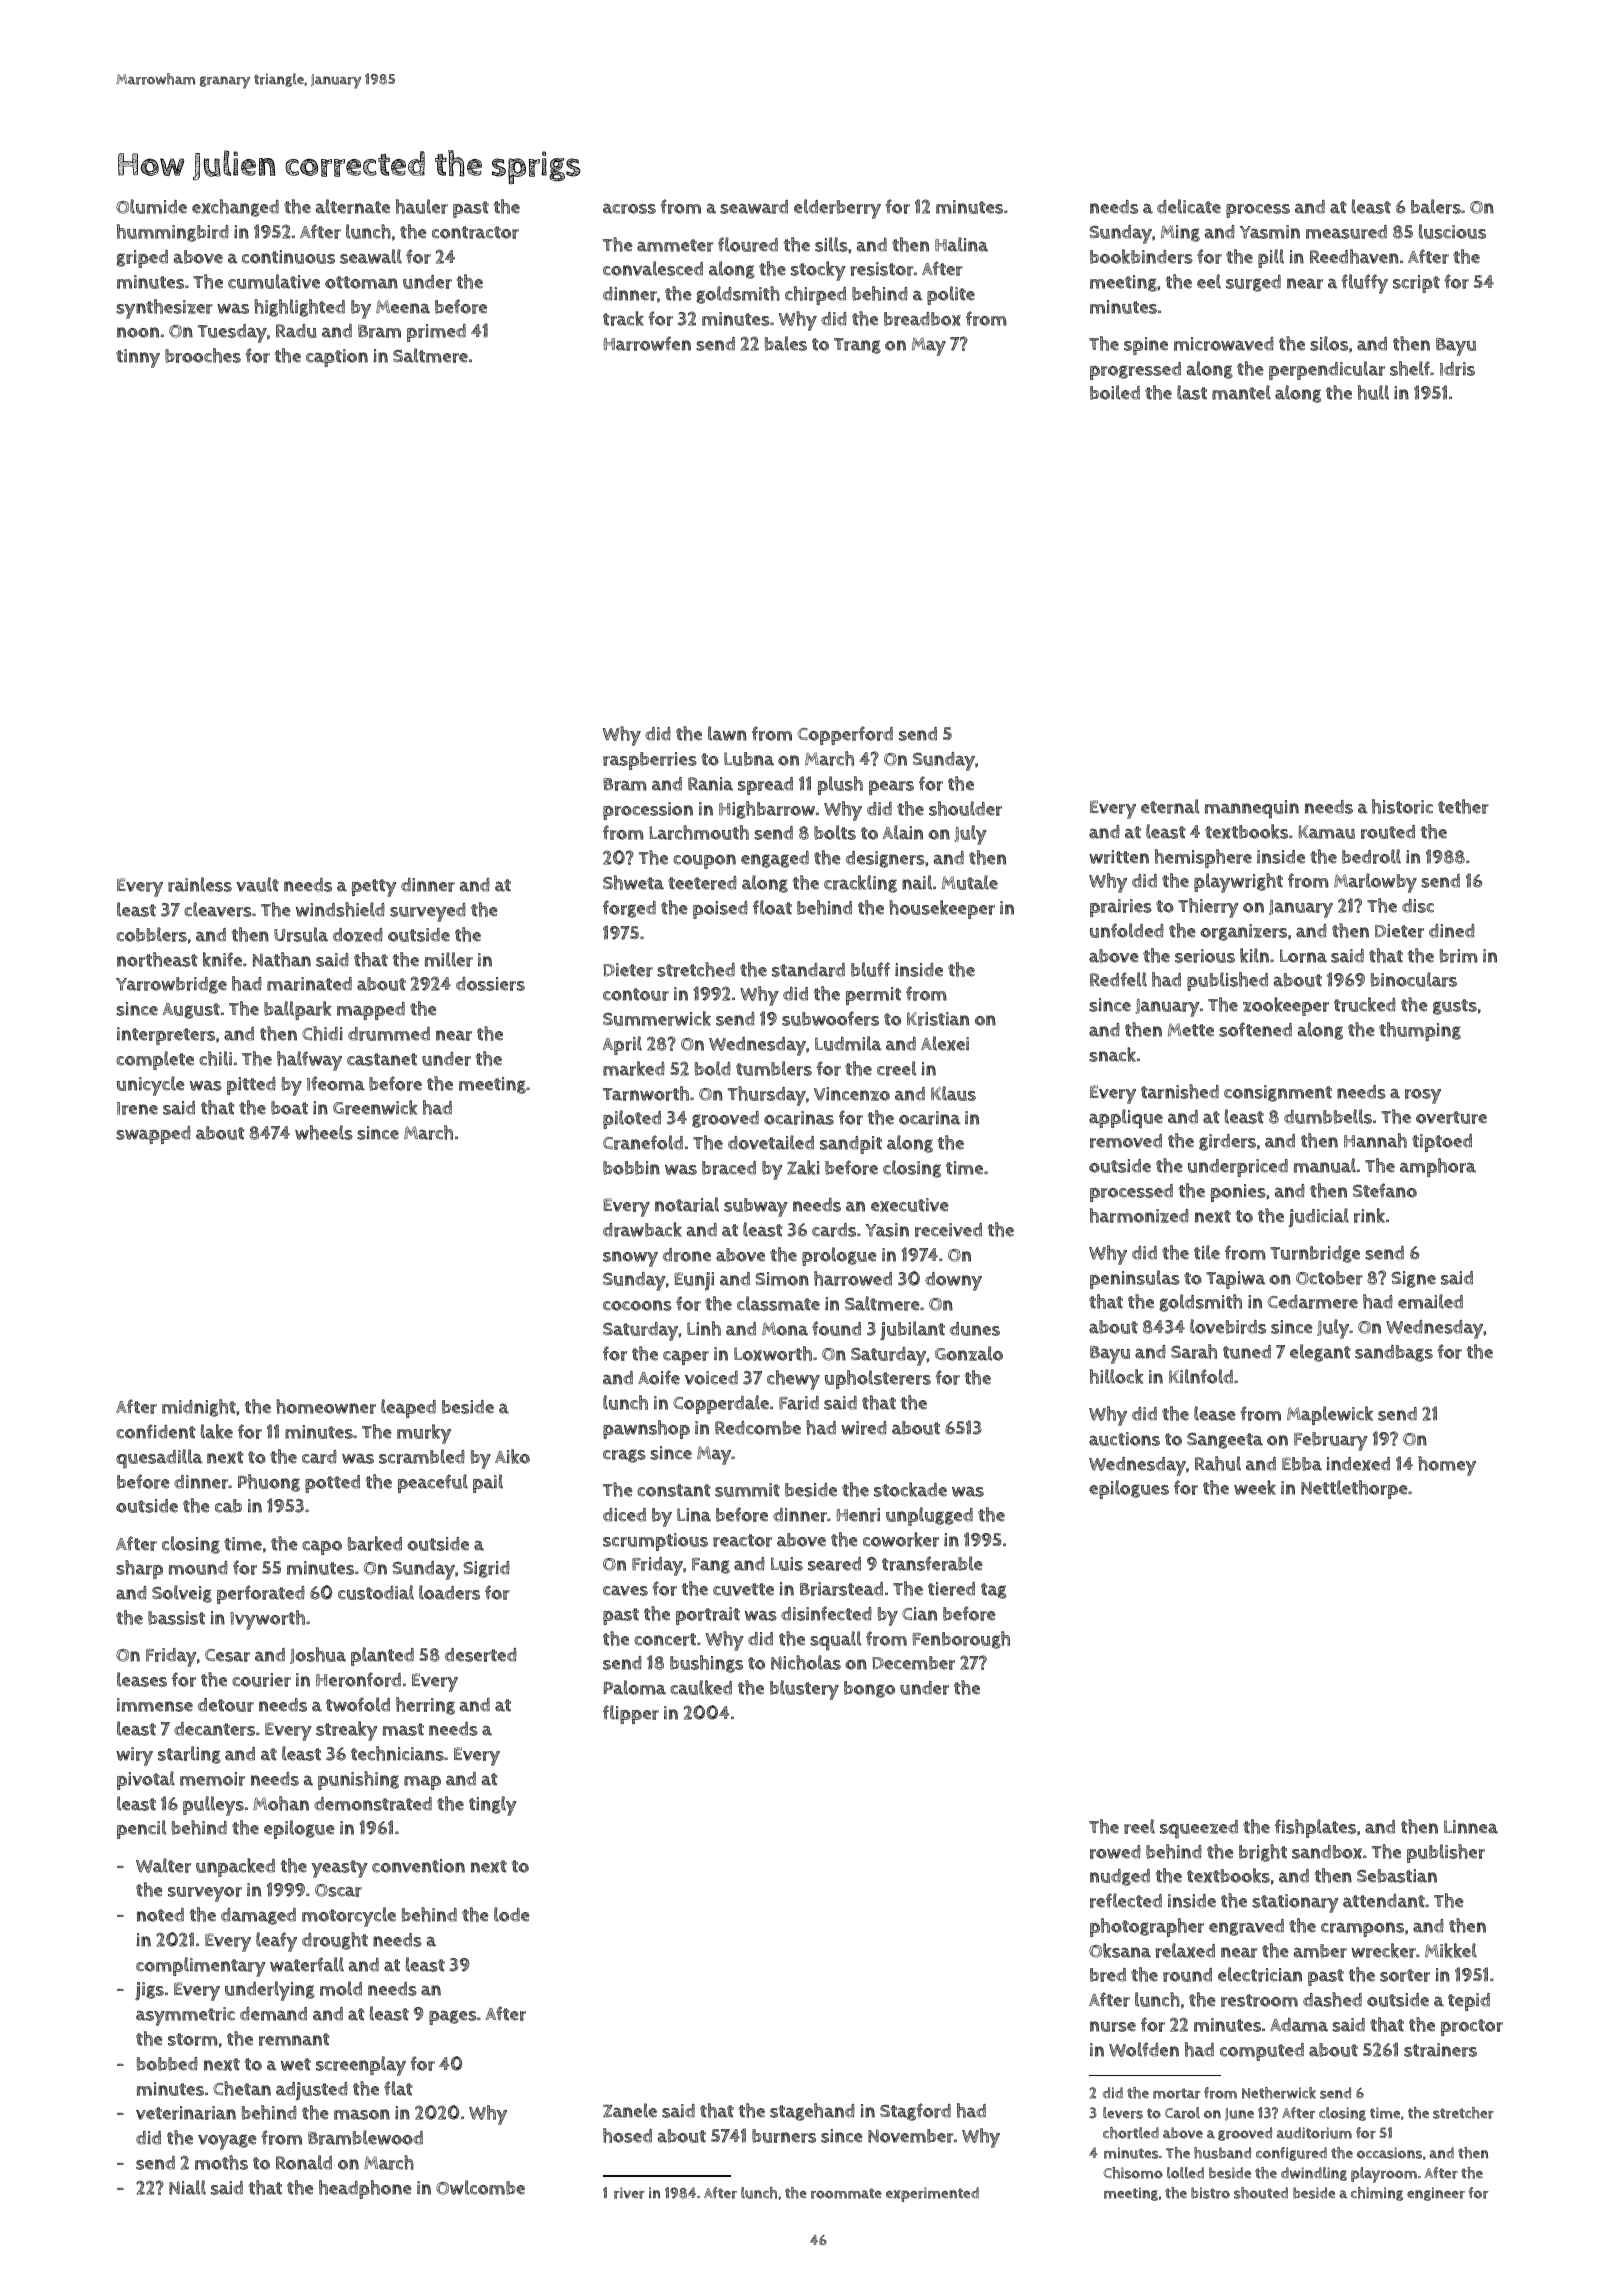  I want to click on Idris, so click(1457, 369).
